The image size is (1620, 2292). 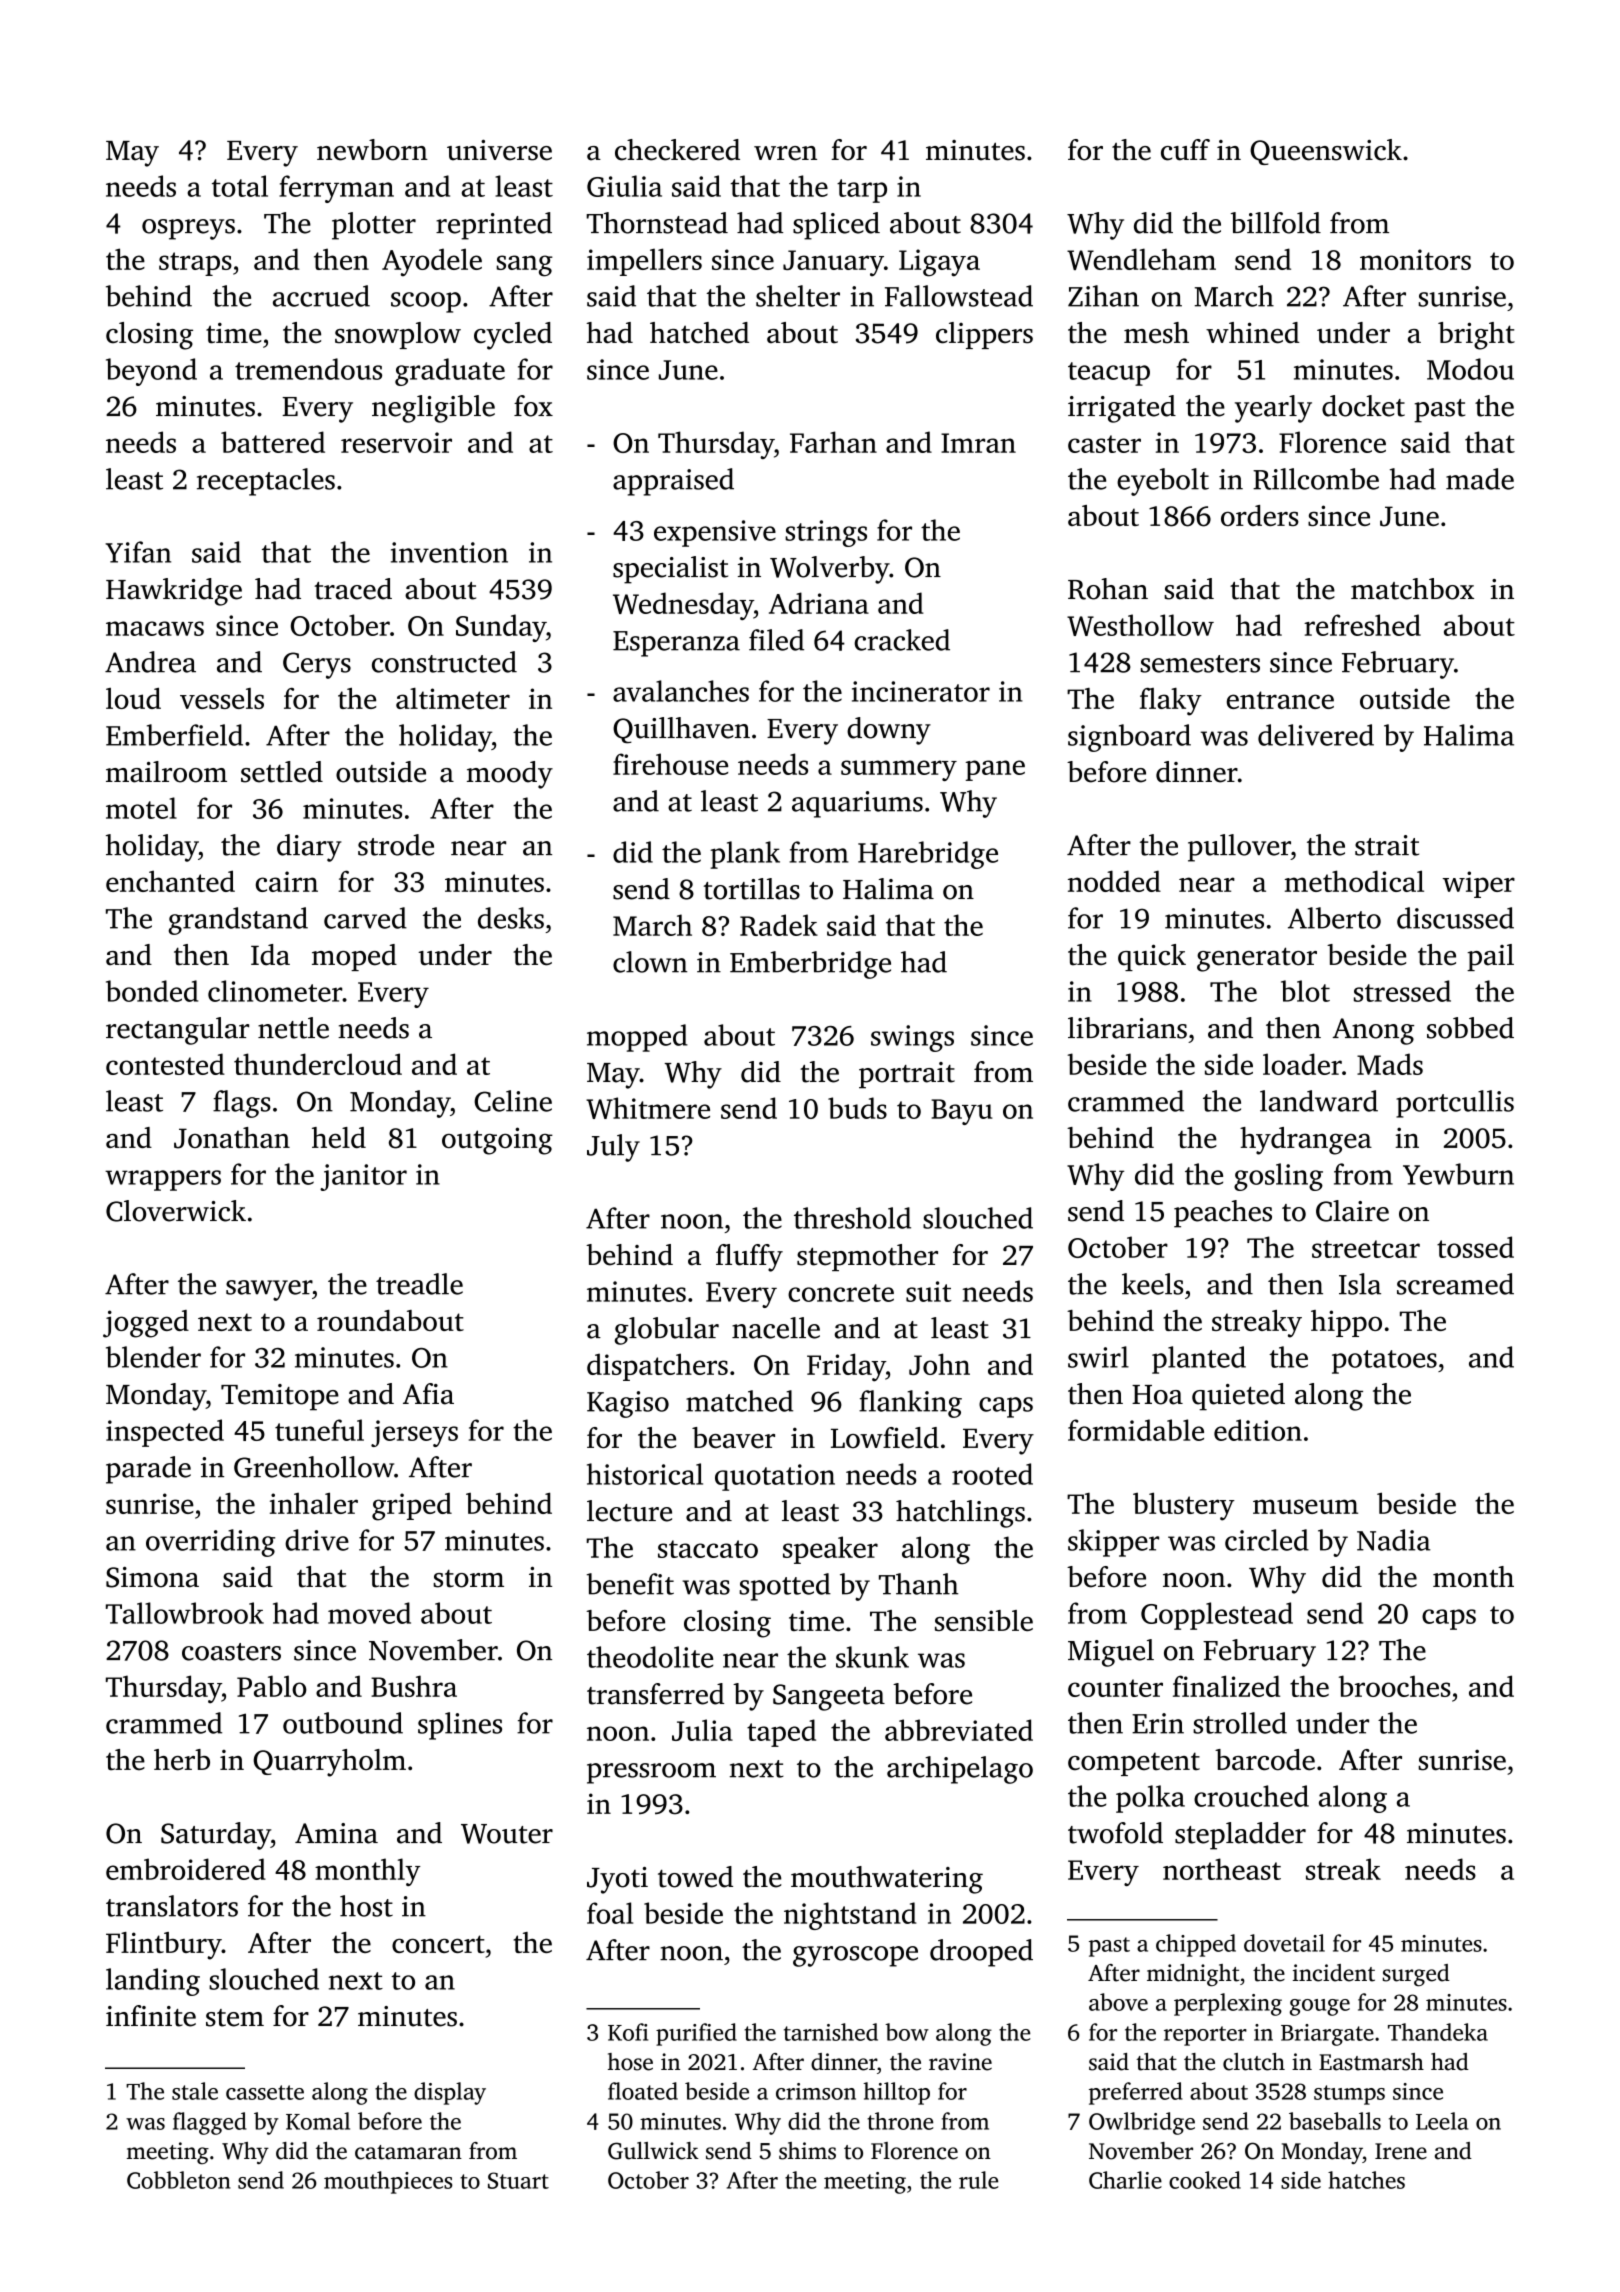 I want to click on streetcar, so click(x=1366, y=1249).
